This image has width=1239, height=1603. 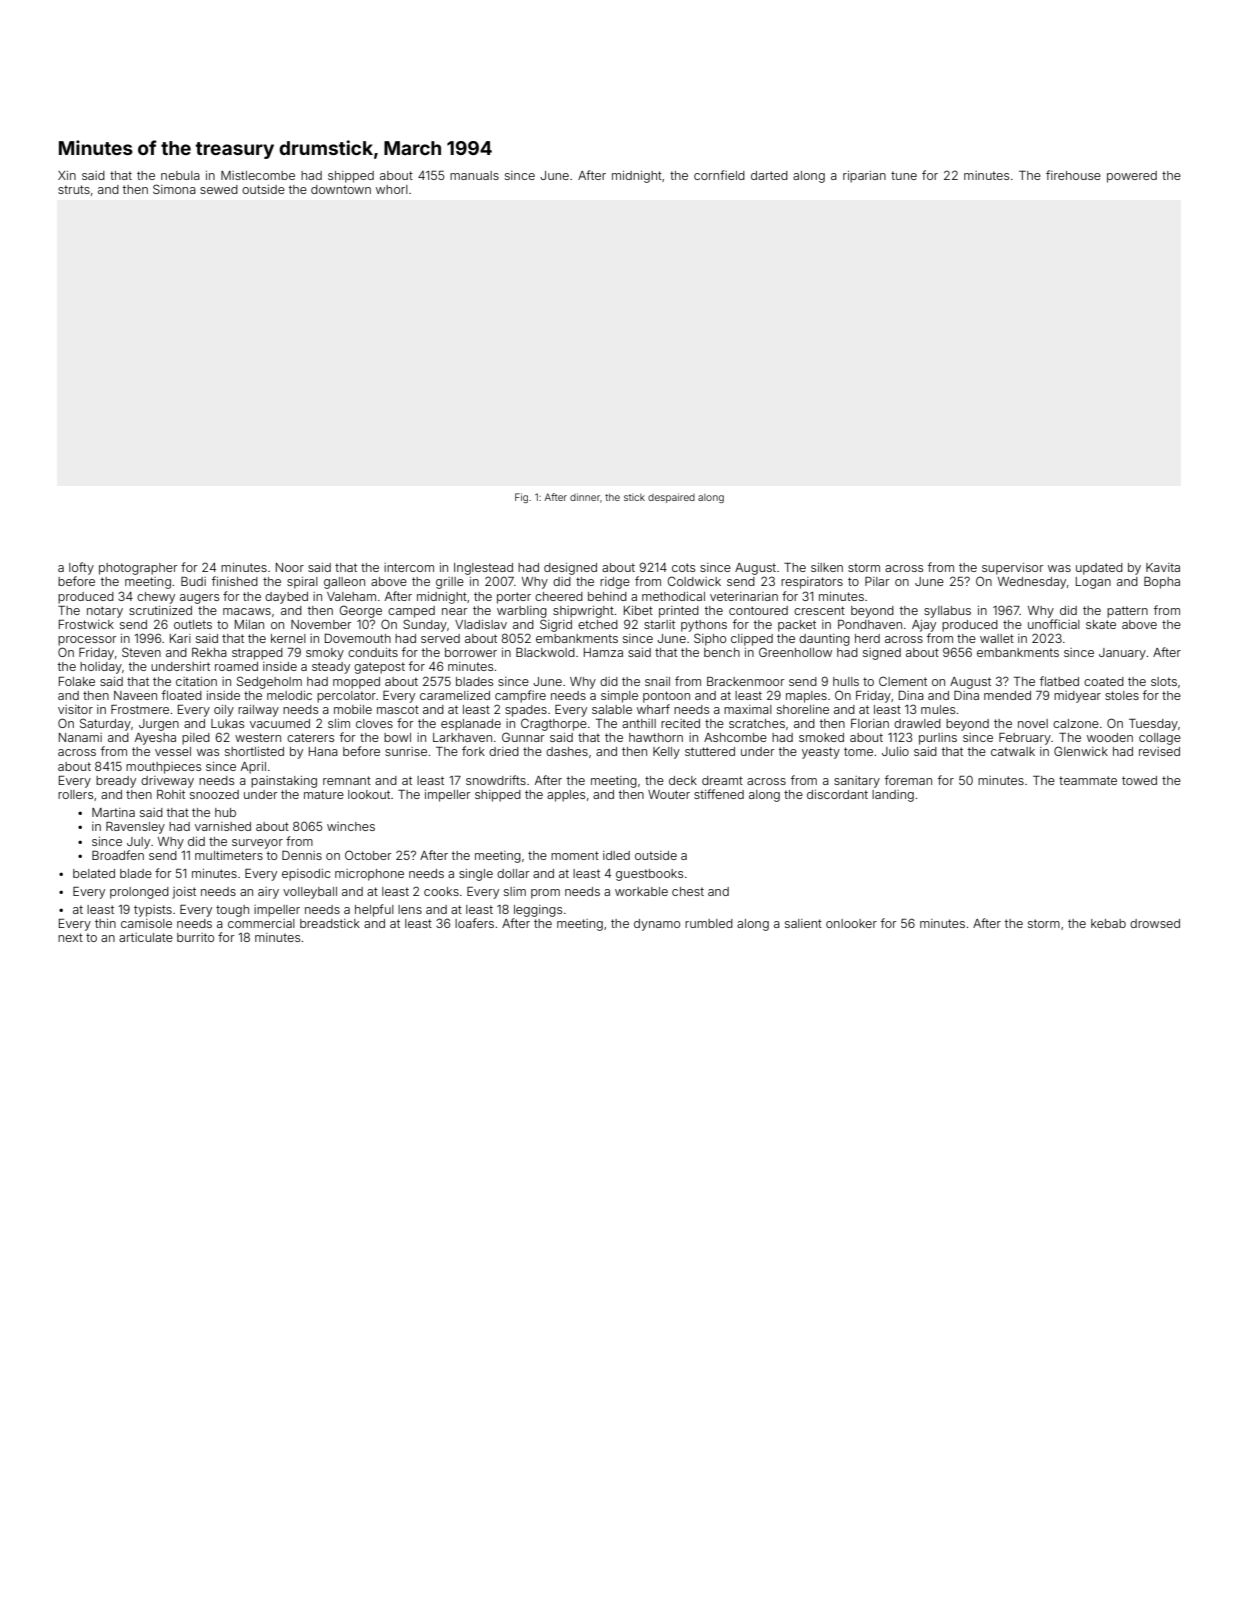 I want to click on Inglestead, so click(x=483, y=569).
